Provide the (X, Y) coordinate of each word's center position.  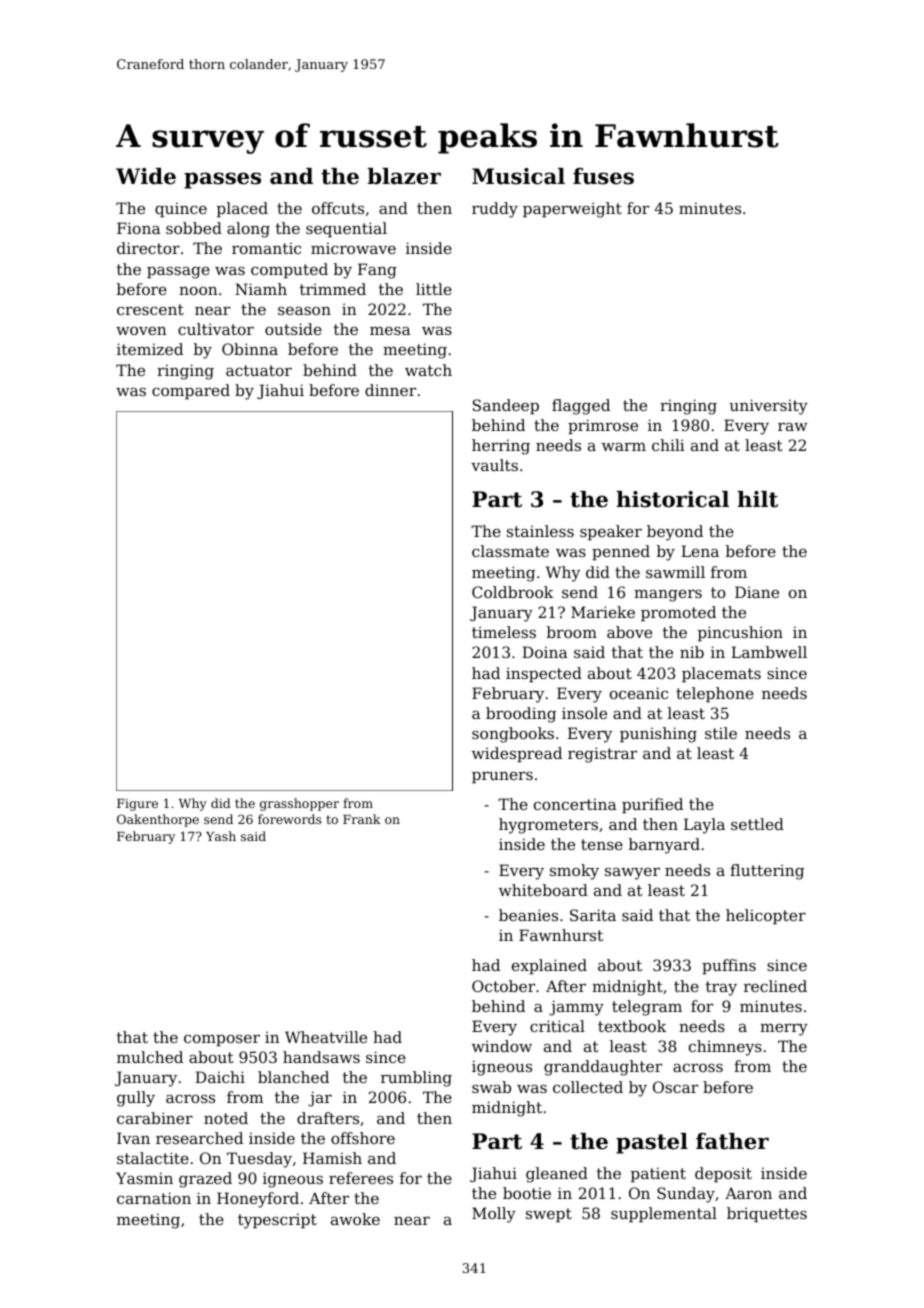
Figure (137, 805)
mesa (390, 331)
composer (222, 1040)
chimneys (725, 1048)
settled (757, 824)
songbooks (513, 735)
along (248, 230)
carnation (154, 1198)
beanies (528, 915)
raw (792, 426)
